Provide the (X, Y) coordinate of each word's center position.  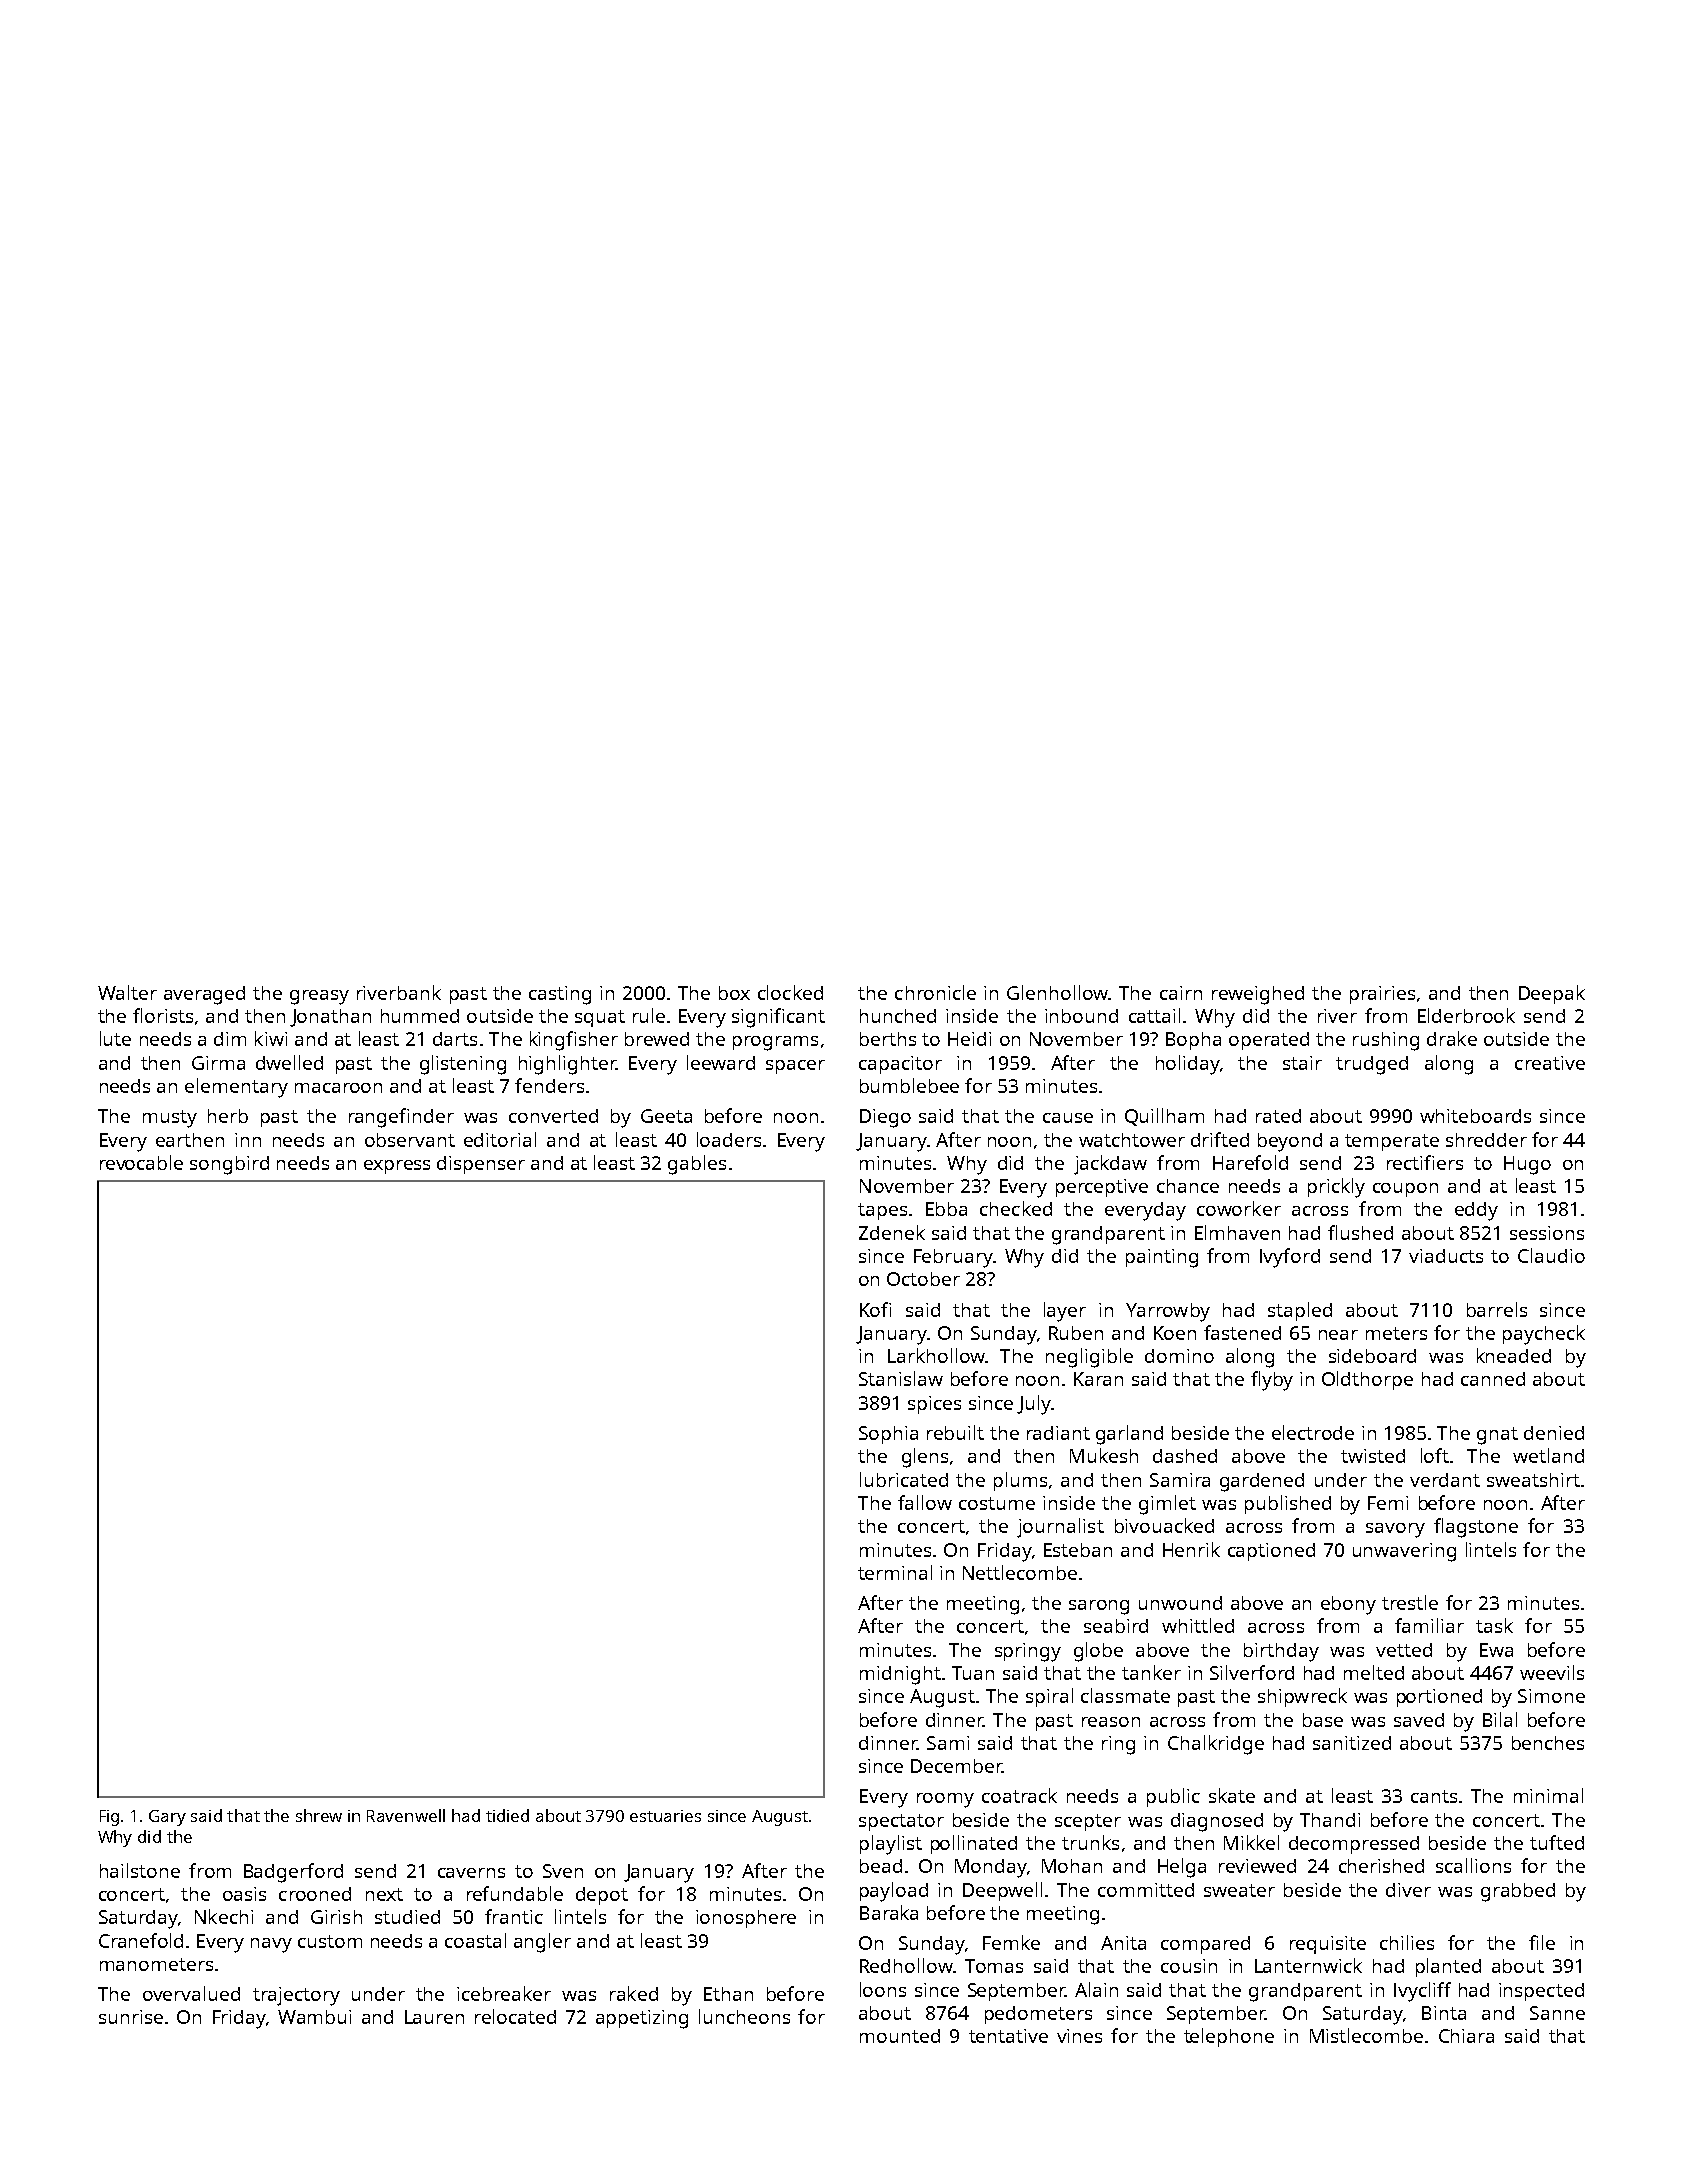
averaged (204, 995)
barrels (1497, 1309)
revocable (141, 1162)
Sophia (888, 1435)
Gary (167, 1818)
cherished (1381, 1866)
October (923, 1279)
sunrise (131, 2017)
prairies (1382, 995)
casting (560, 995)
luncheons (744, 2016)
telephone (1229, 2037)
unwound (1180, 1603)
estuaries (665, 1816)
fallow (925, 1502)
